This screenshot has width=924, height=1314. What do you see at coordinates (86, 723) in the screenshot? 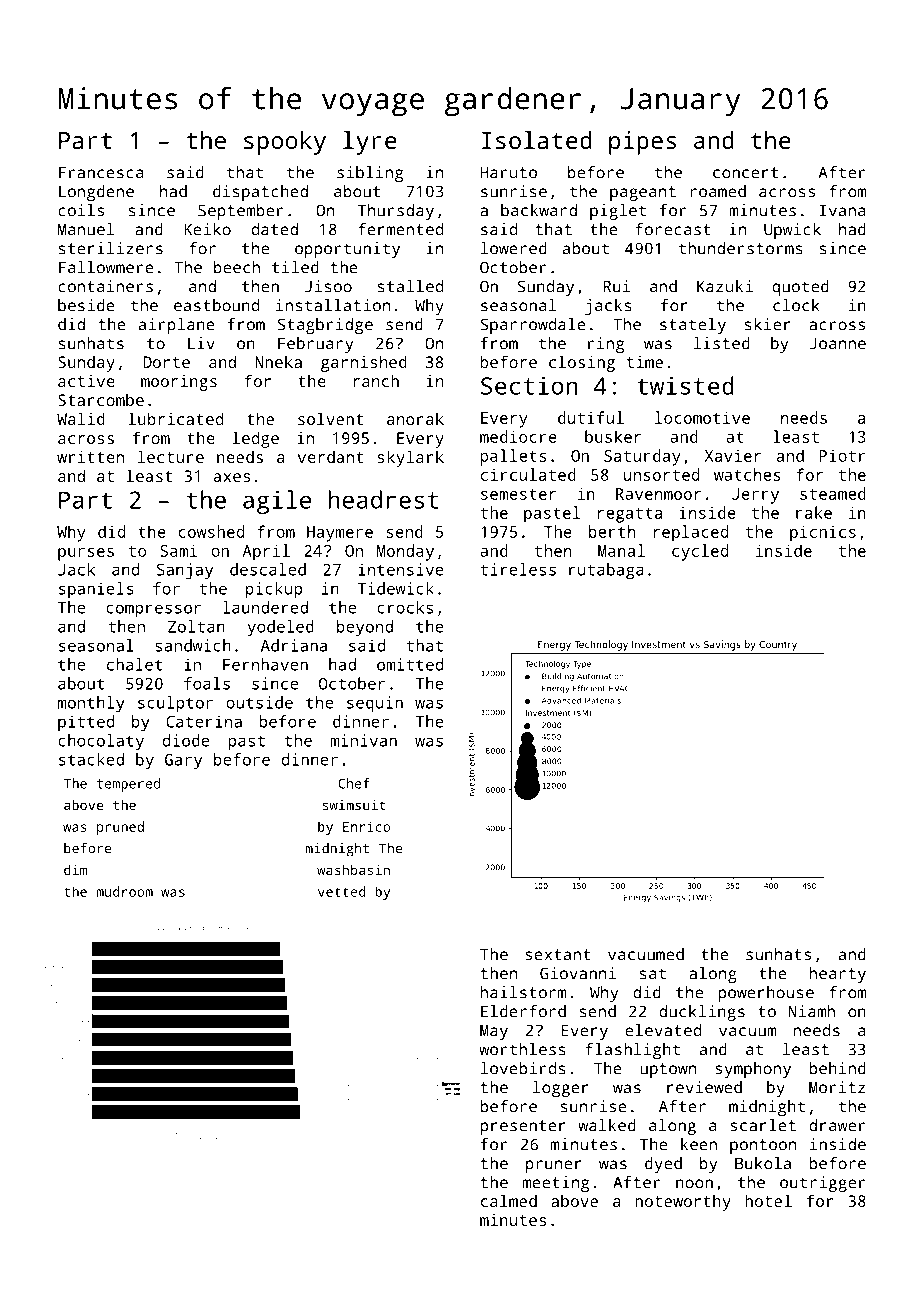
I see `pitted` at bounding box center [86, 723].
